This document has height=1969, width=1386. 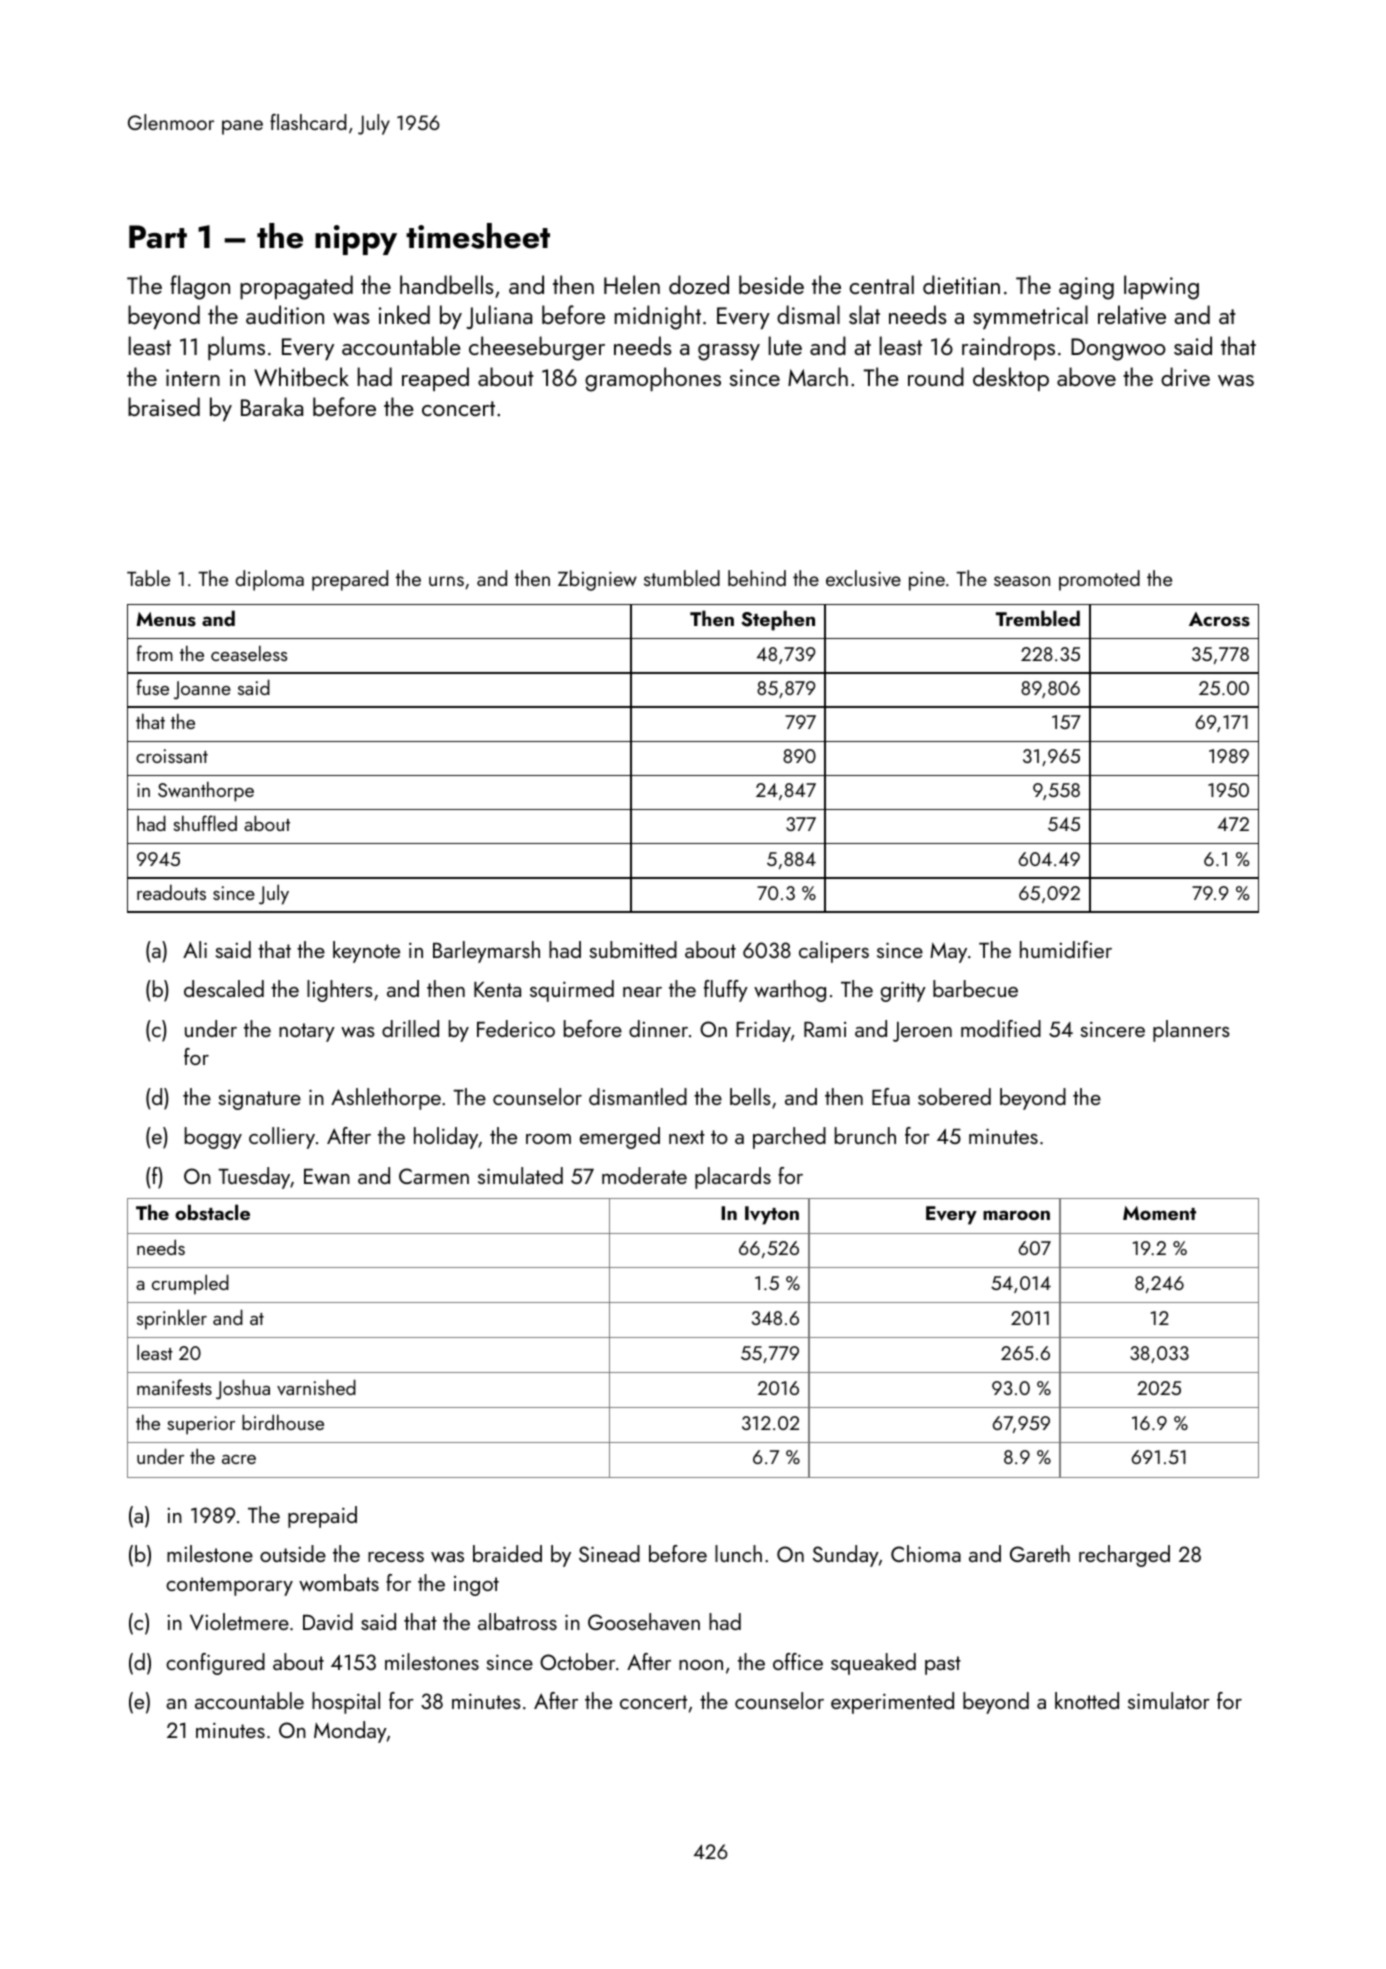 What do you see at coordinates (1038, 618) in the document?
I see `Trembled` at bounding box center [1038, 618].
